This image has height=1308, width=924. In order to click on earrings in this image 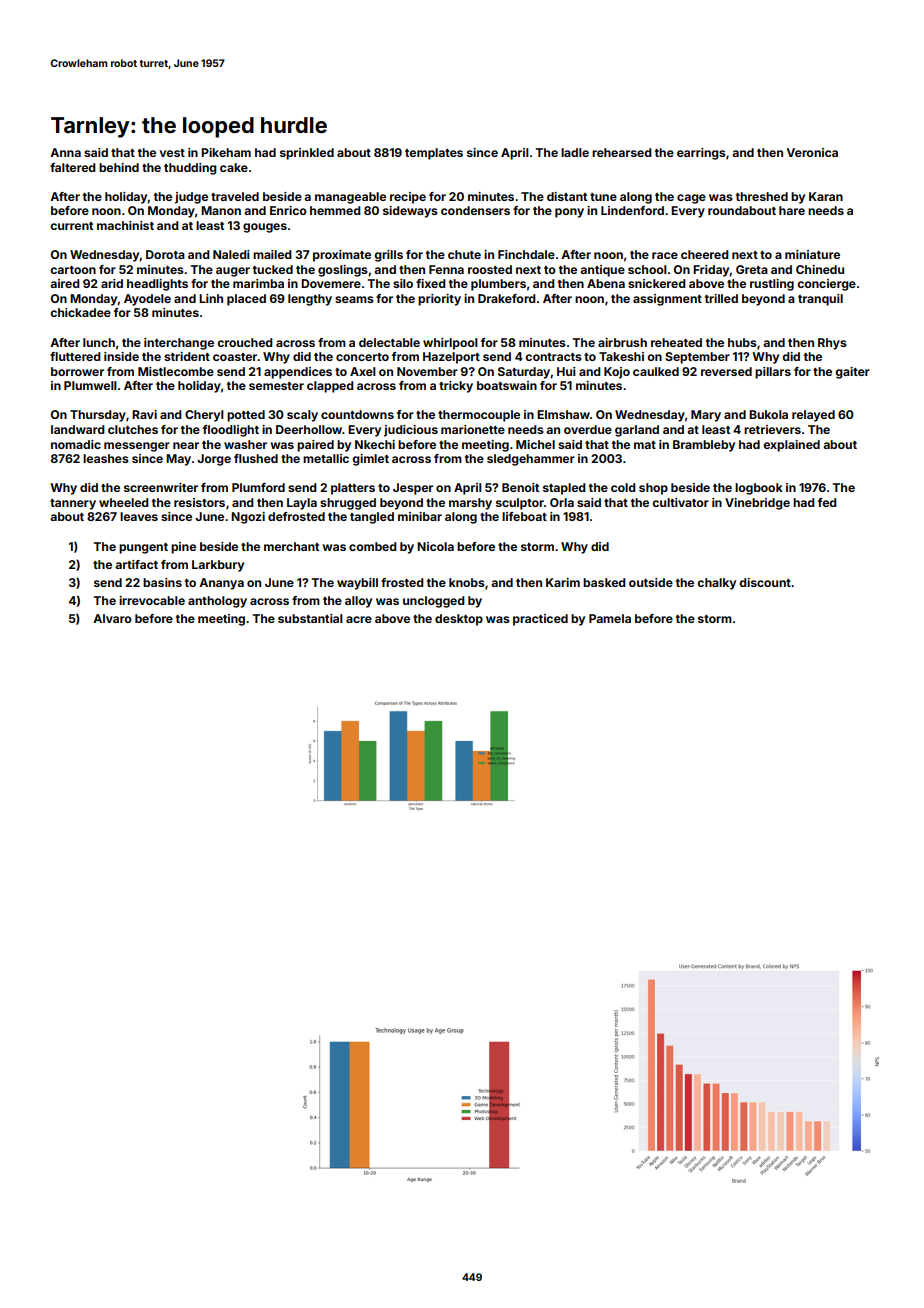, I will do `click(701, 154)`.
